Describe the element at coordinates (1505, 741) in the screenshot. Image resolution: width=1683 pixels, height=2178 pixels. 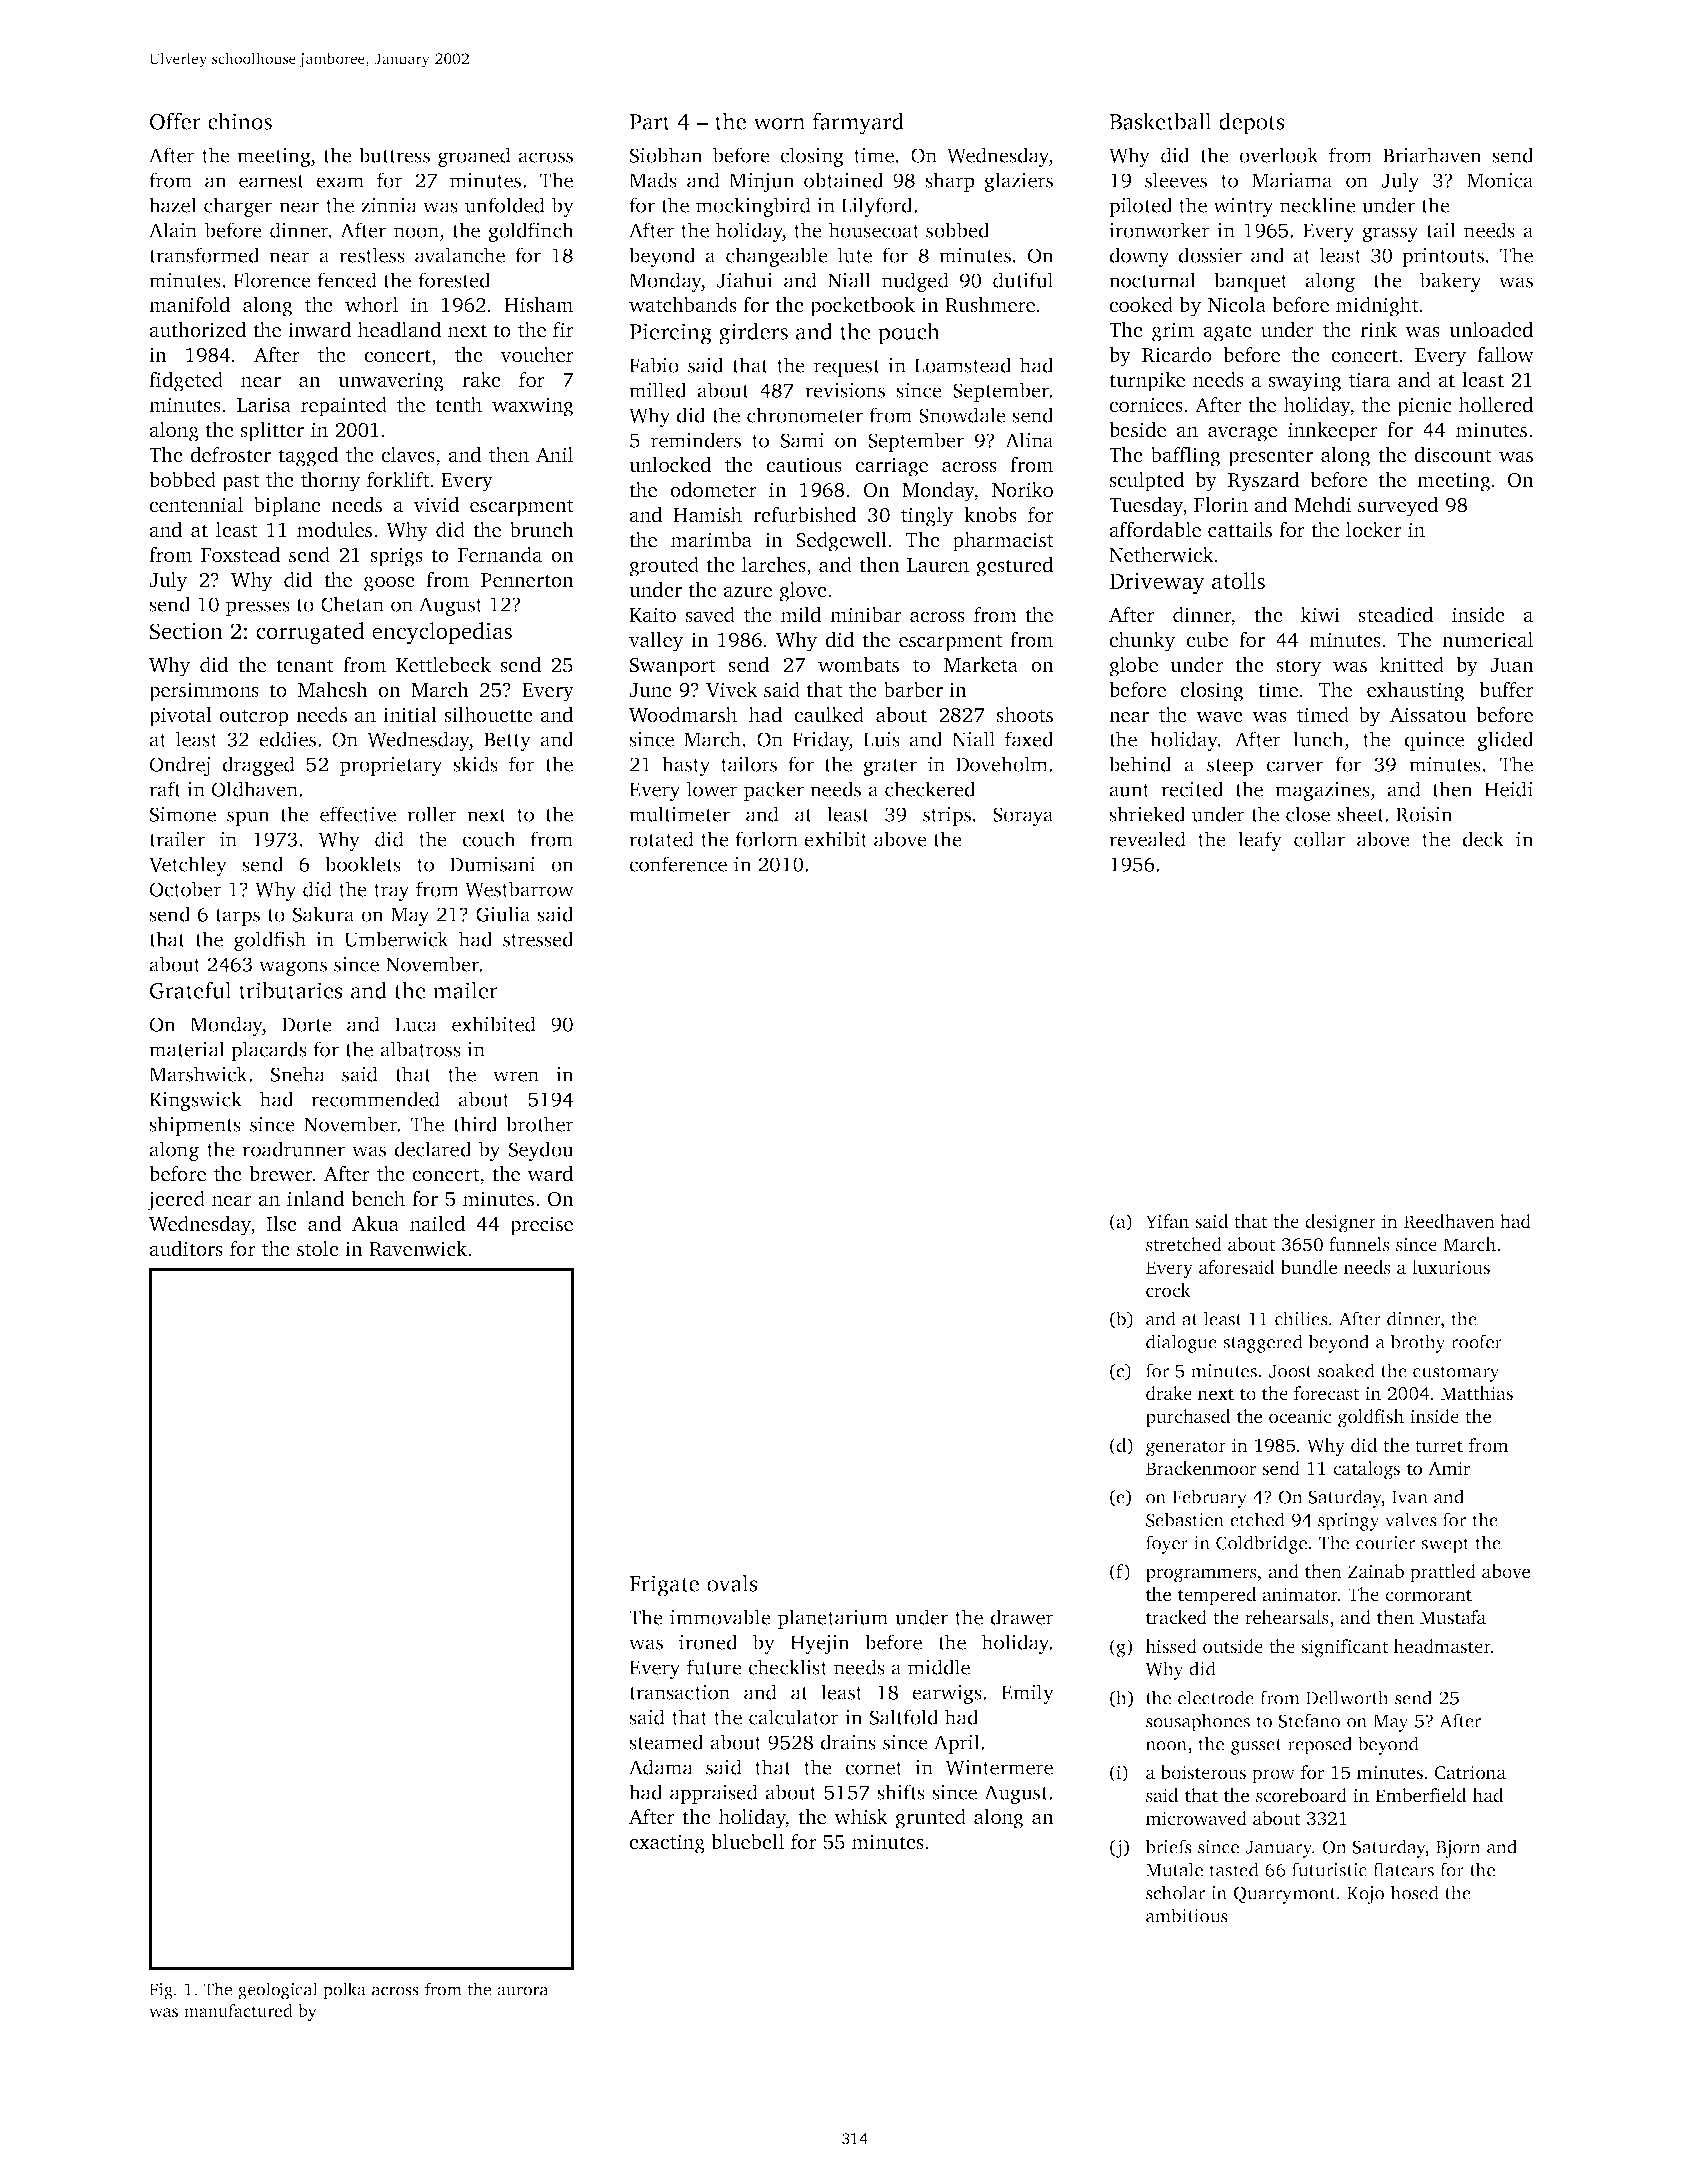
I see `glided` at that location.
